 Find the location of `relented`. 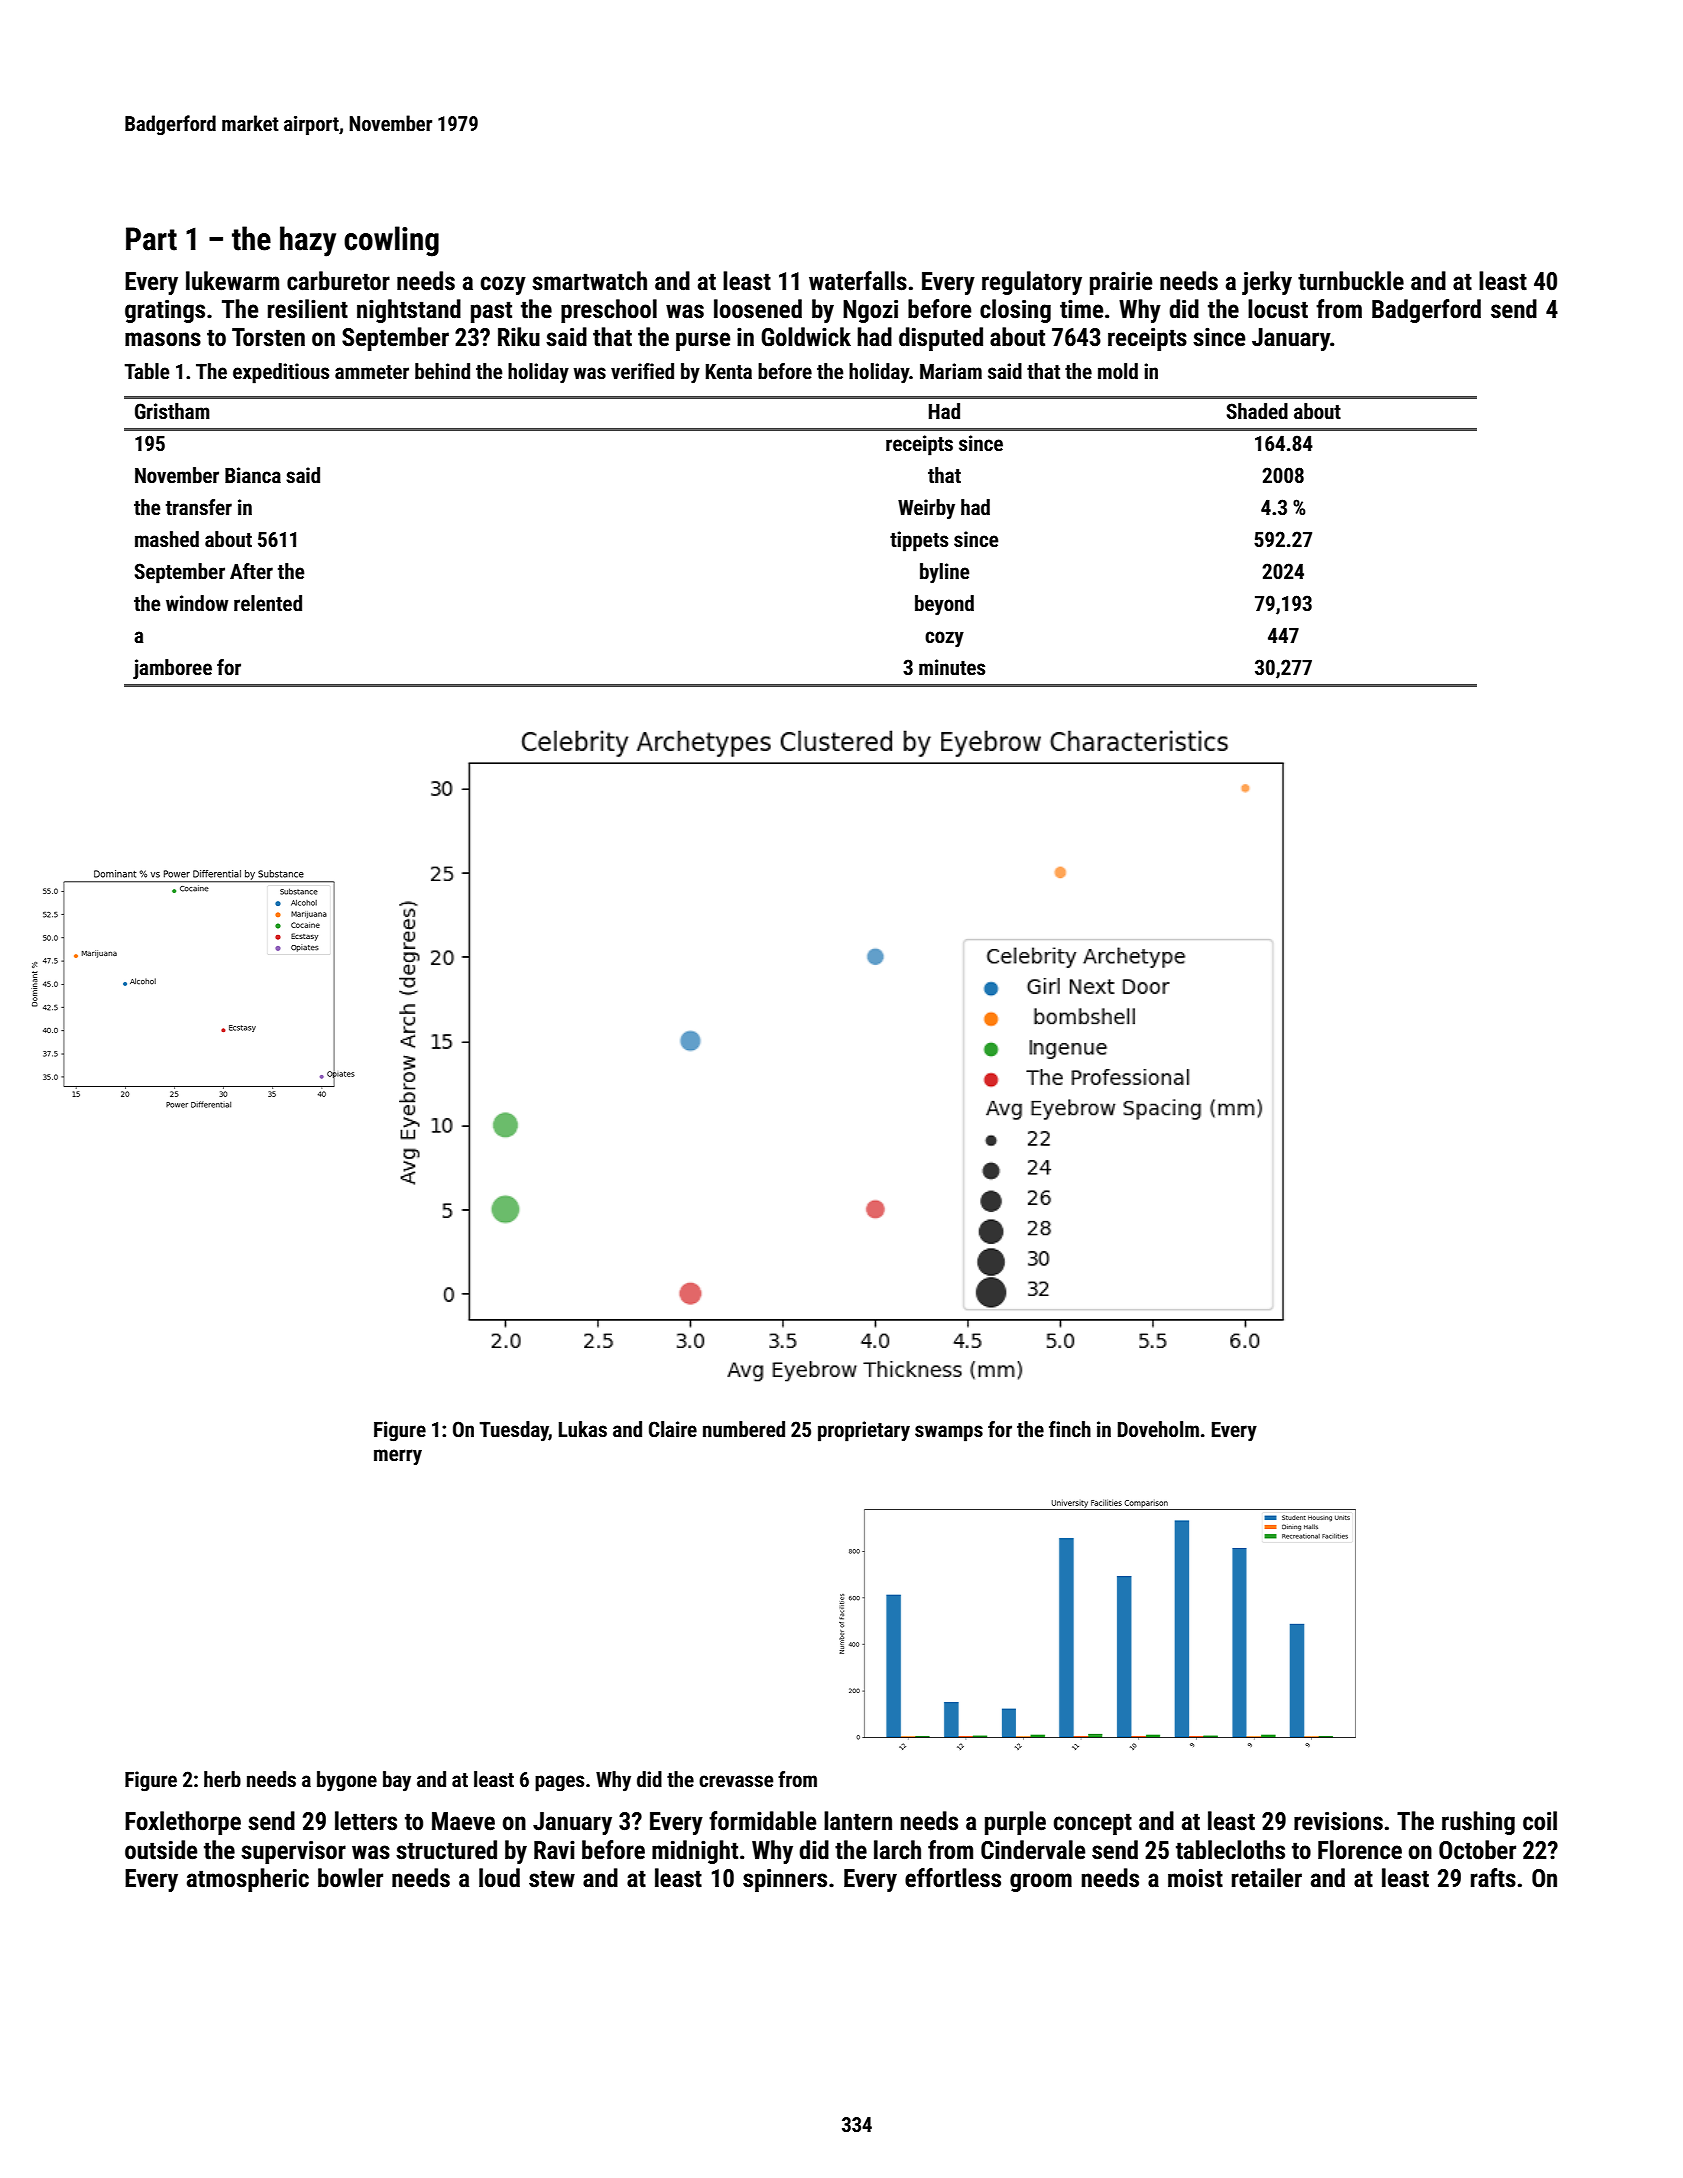

relented is located at coordinates (268, 603).
